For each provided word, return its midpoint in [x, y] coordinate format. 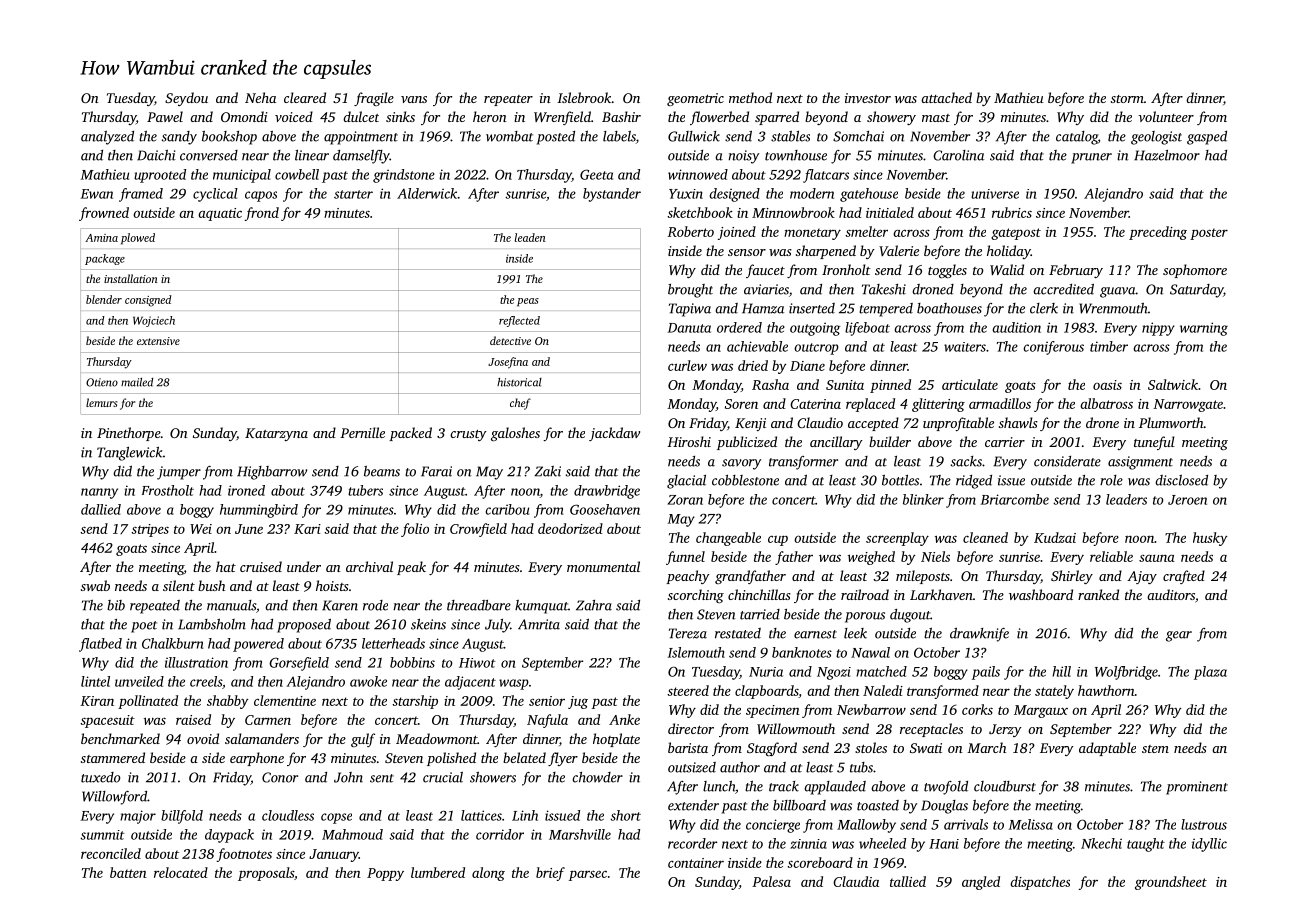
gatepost [1016, 234]
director [691, 728]
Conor [280, 777]
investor [868, 98]
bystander [612, 195]
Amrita [539, 624]
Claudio [820, 422]
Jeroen [1187, 500]
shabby [228, 702]
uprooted [160, 176]
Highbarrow [272, 473]
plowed [138, 239]
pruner [1091, 158]
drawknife [979, 635]
